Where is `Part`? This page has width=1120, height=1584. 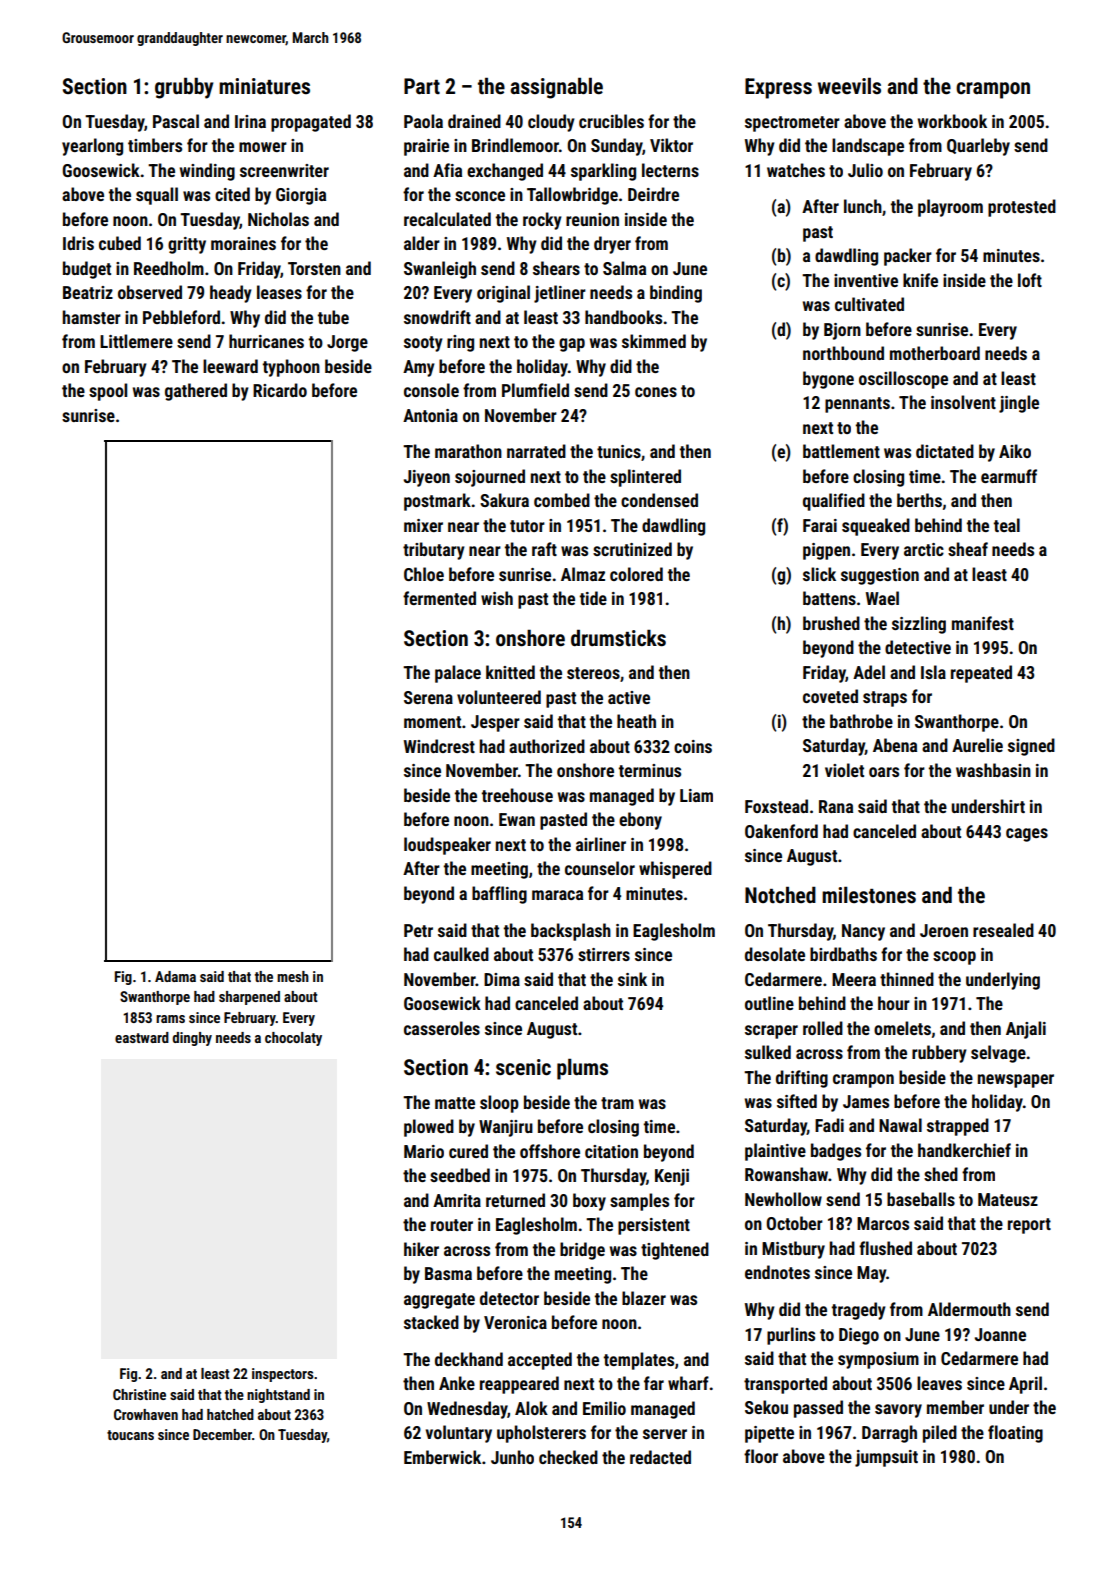
Part is located at coordinates (422, 86).
